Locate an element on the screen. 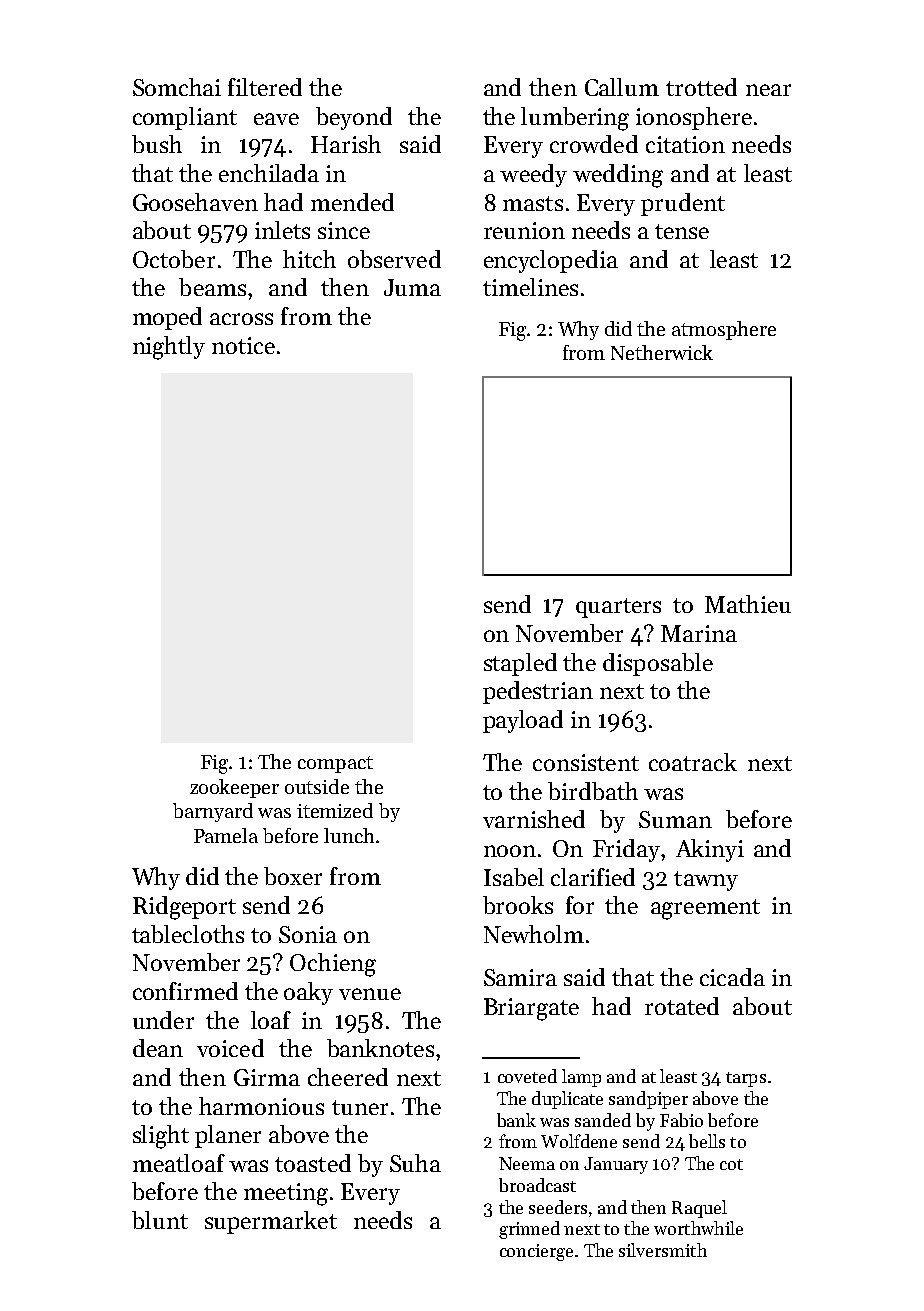  supermarket is located at coordinates (271, 1222).
